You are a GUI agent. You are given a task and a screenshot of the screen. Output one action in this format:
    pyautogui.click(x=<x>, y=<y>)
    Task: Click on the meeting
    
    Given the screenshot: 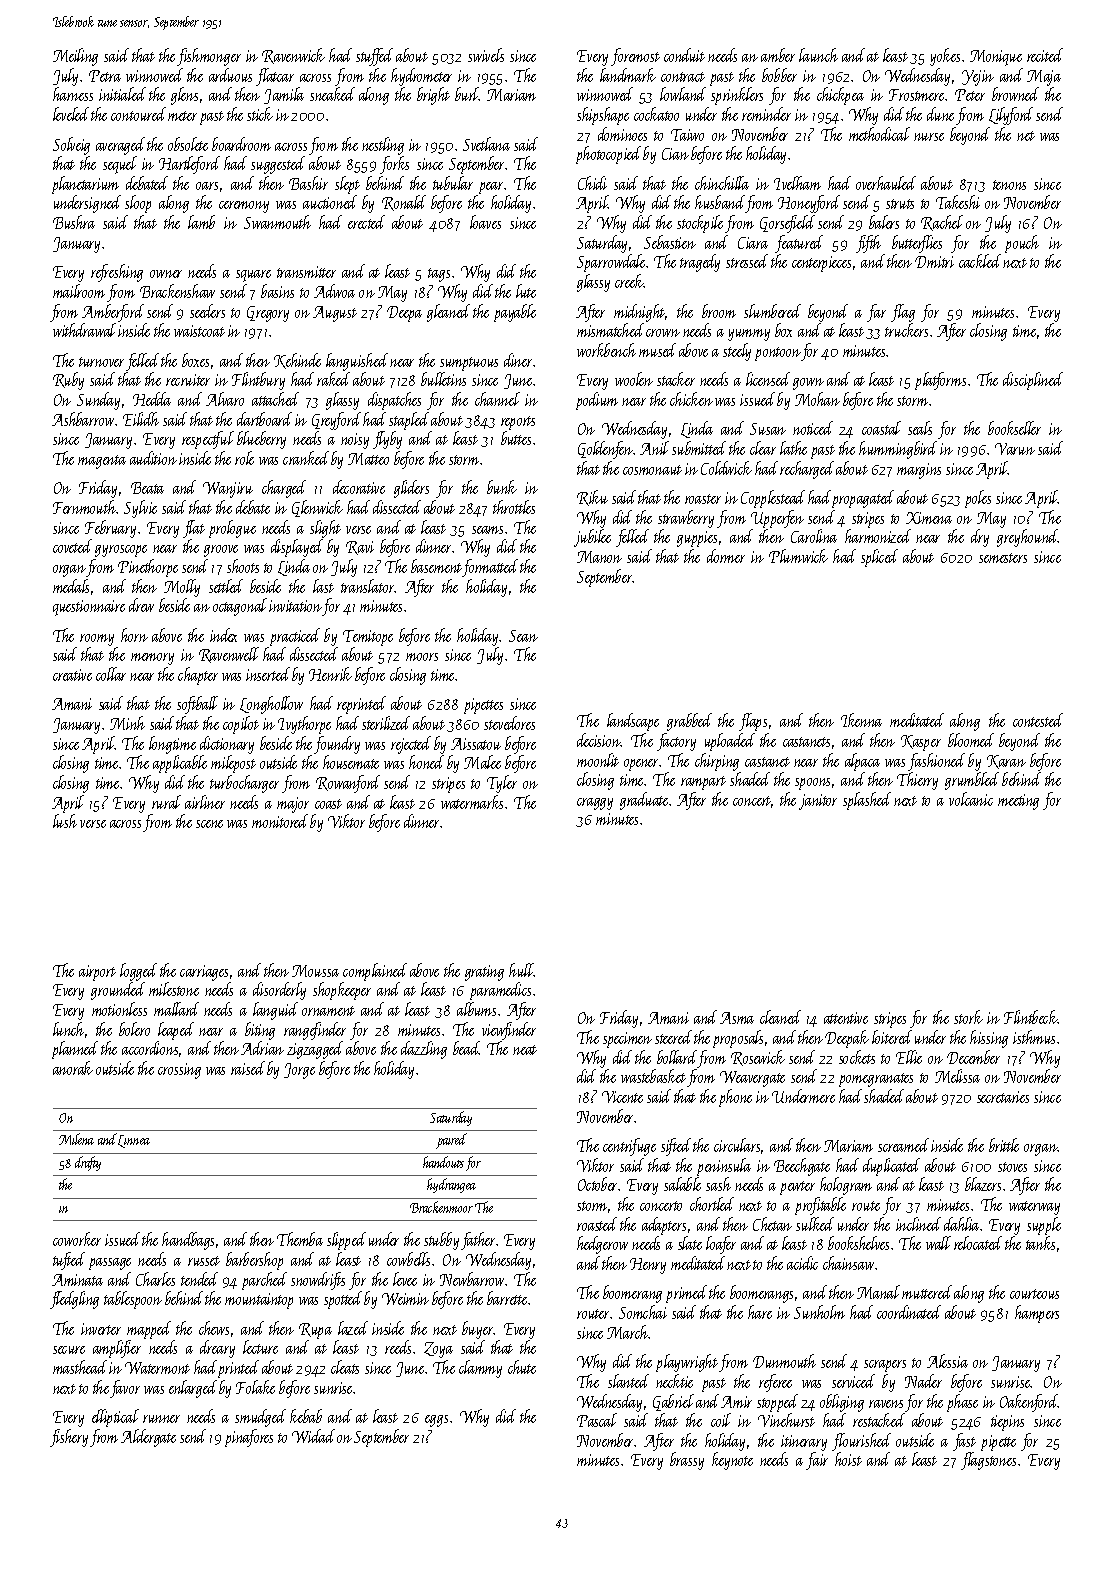 What is the action you would take?
    pyautogui.click(x=1018, y=802)
